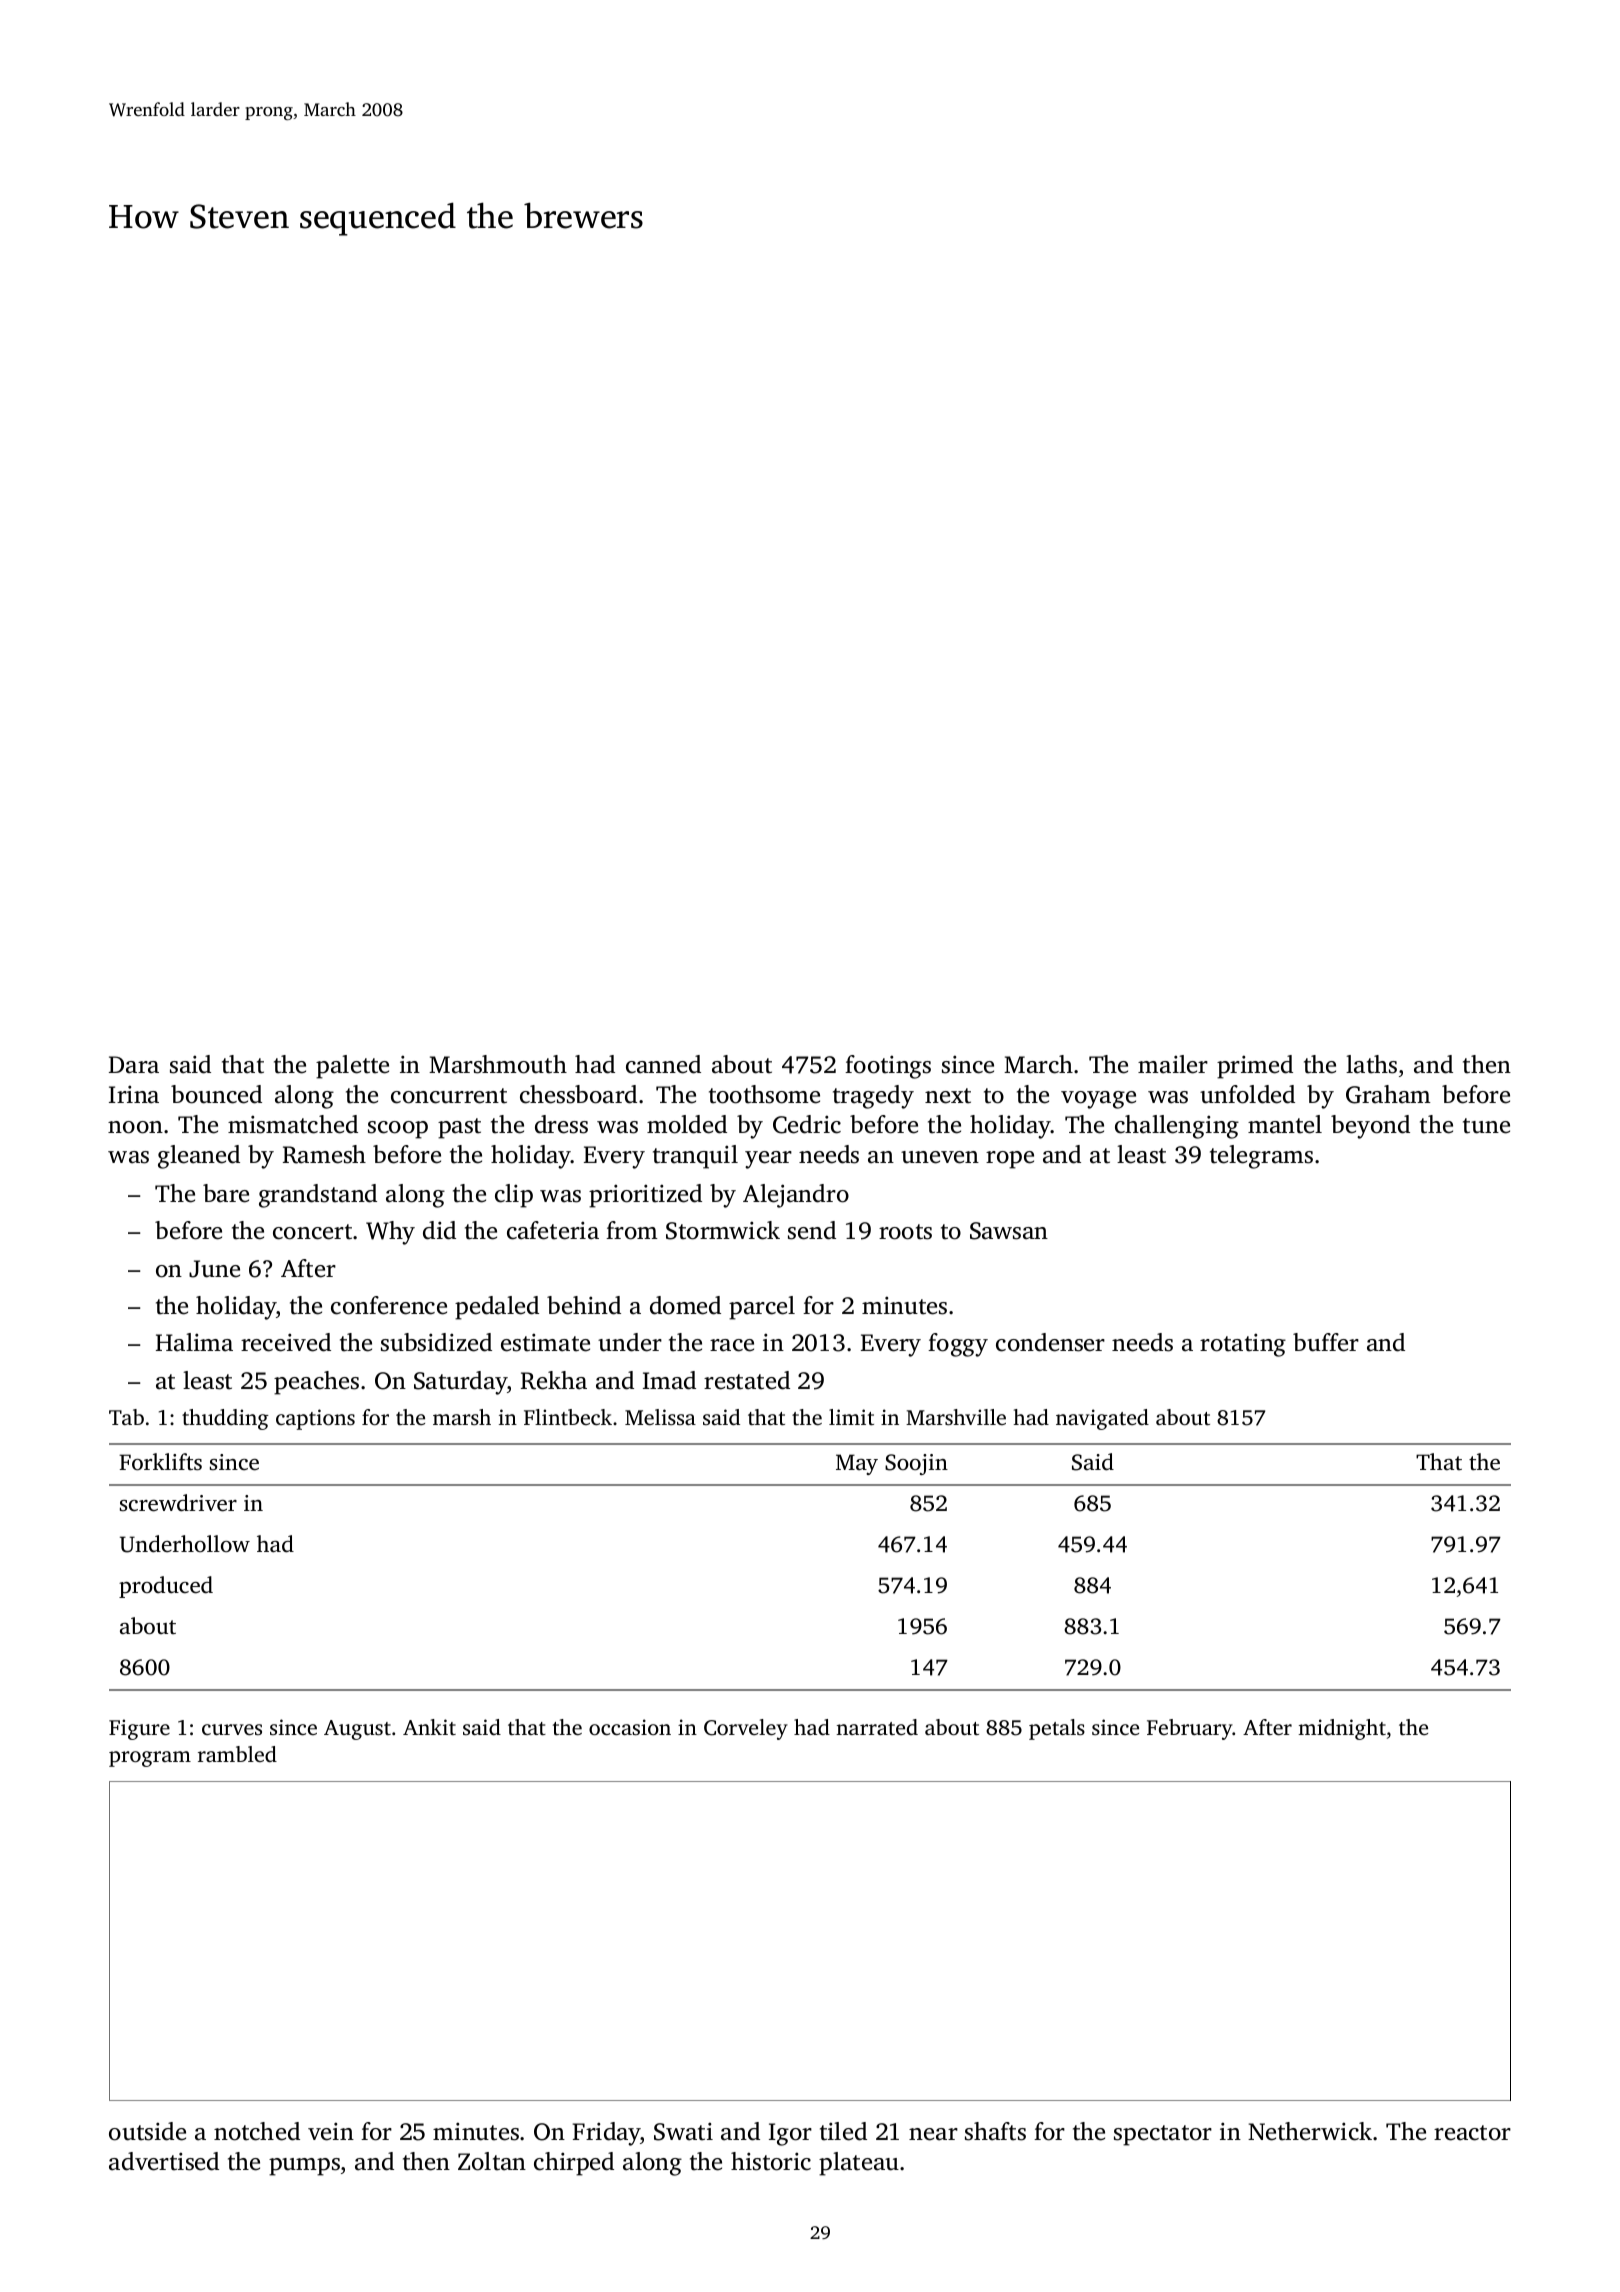 Image resolution: width=1620 pixels, height=2292 pixels. I want to click on Swati, so click(683, 2131).
